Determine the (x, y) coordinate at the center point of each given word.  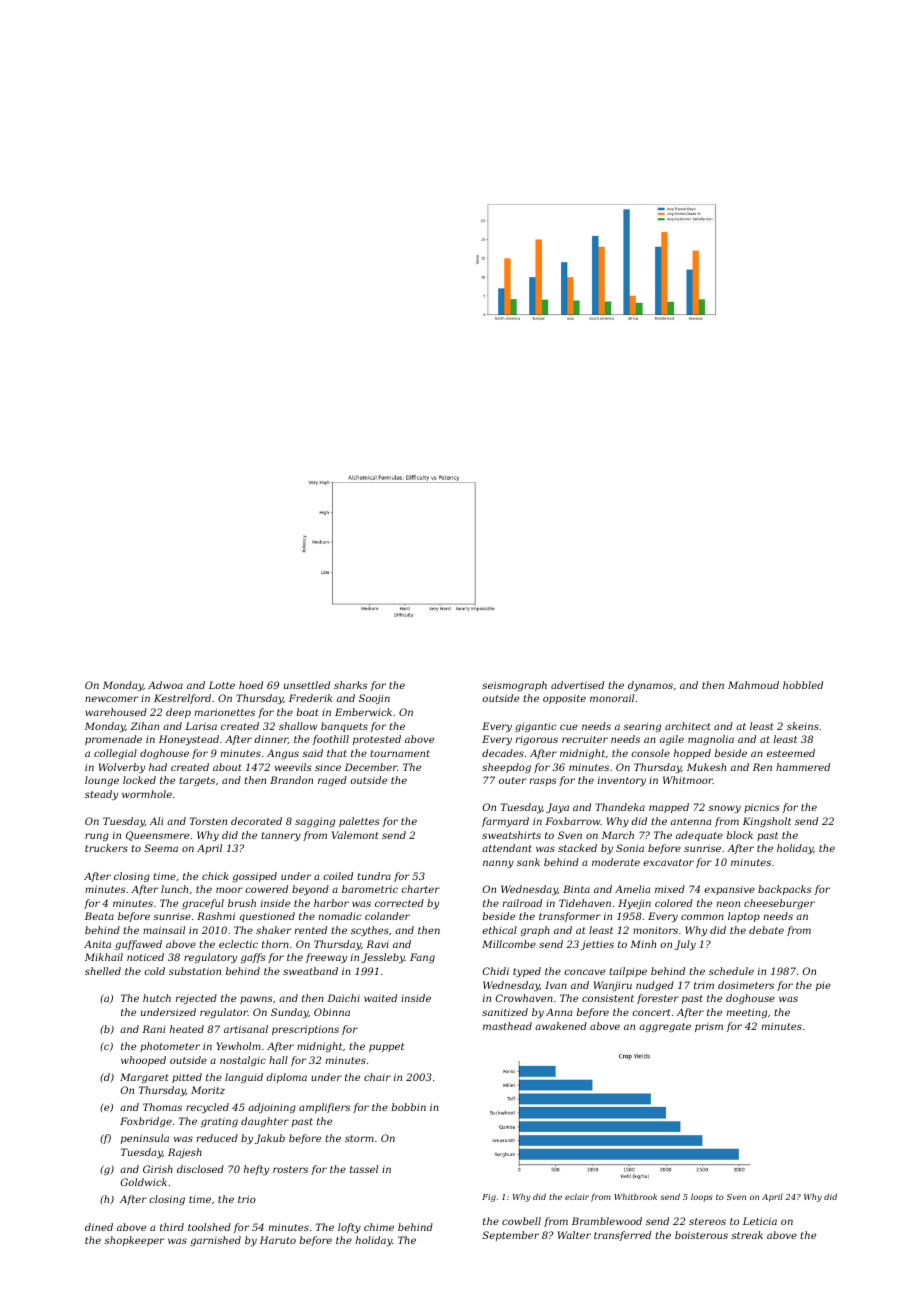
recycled (207, 1108)
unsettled (307, 685)
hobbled (803, 685)
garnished (215, 1241)
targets (197, 781)
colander (387, 916)
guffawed (138, 945)
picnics (762, 808)
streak (747, 1235)
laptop (744, 917)
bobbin (409, 1107)
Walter (574, 1235)
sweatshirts (511, 835)
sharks (351, 685)
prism (709, 1027)
